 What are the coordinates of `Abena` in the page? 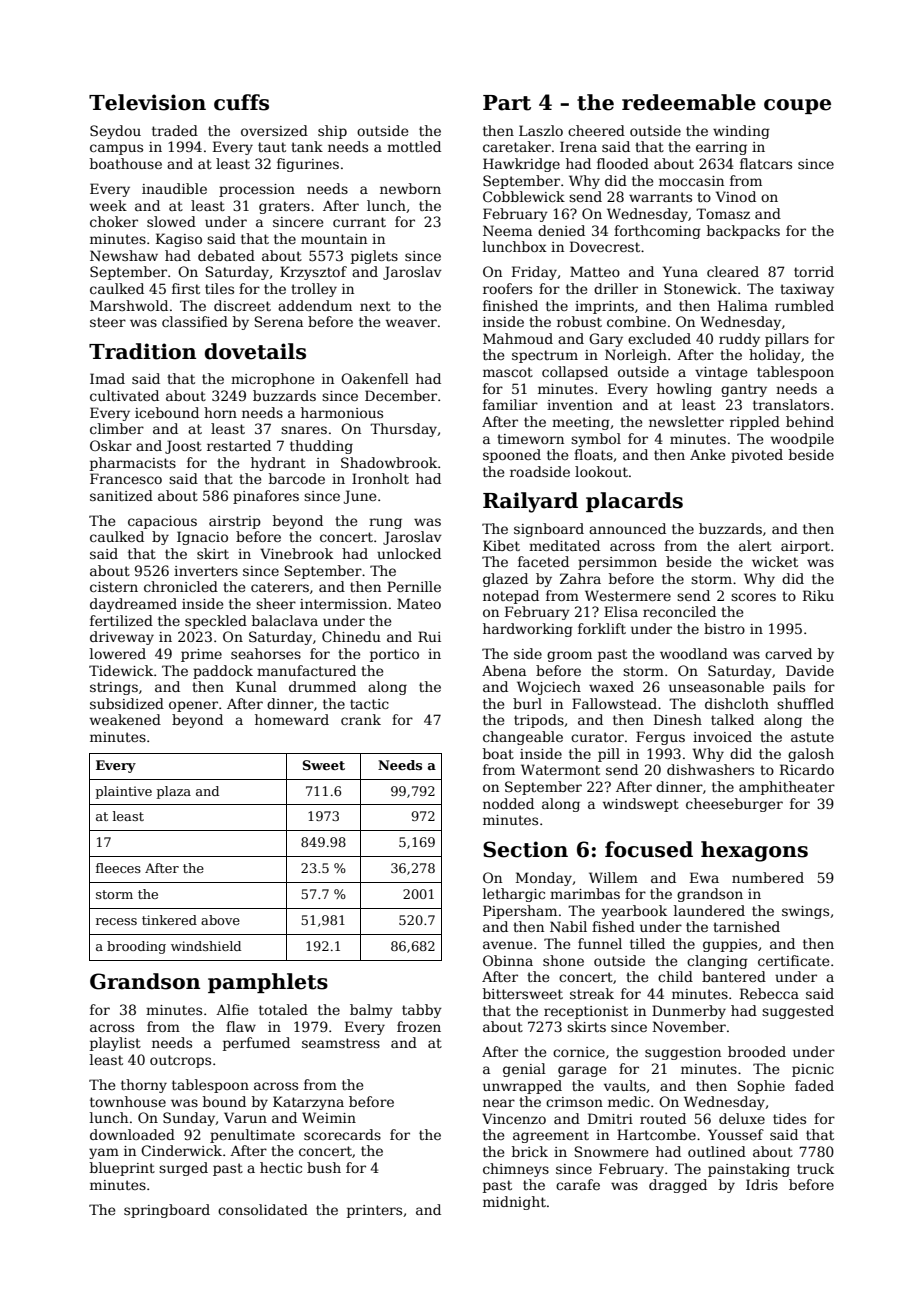 It's located at (504, 670).
